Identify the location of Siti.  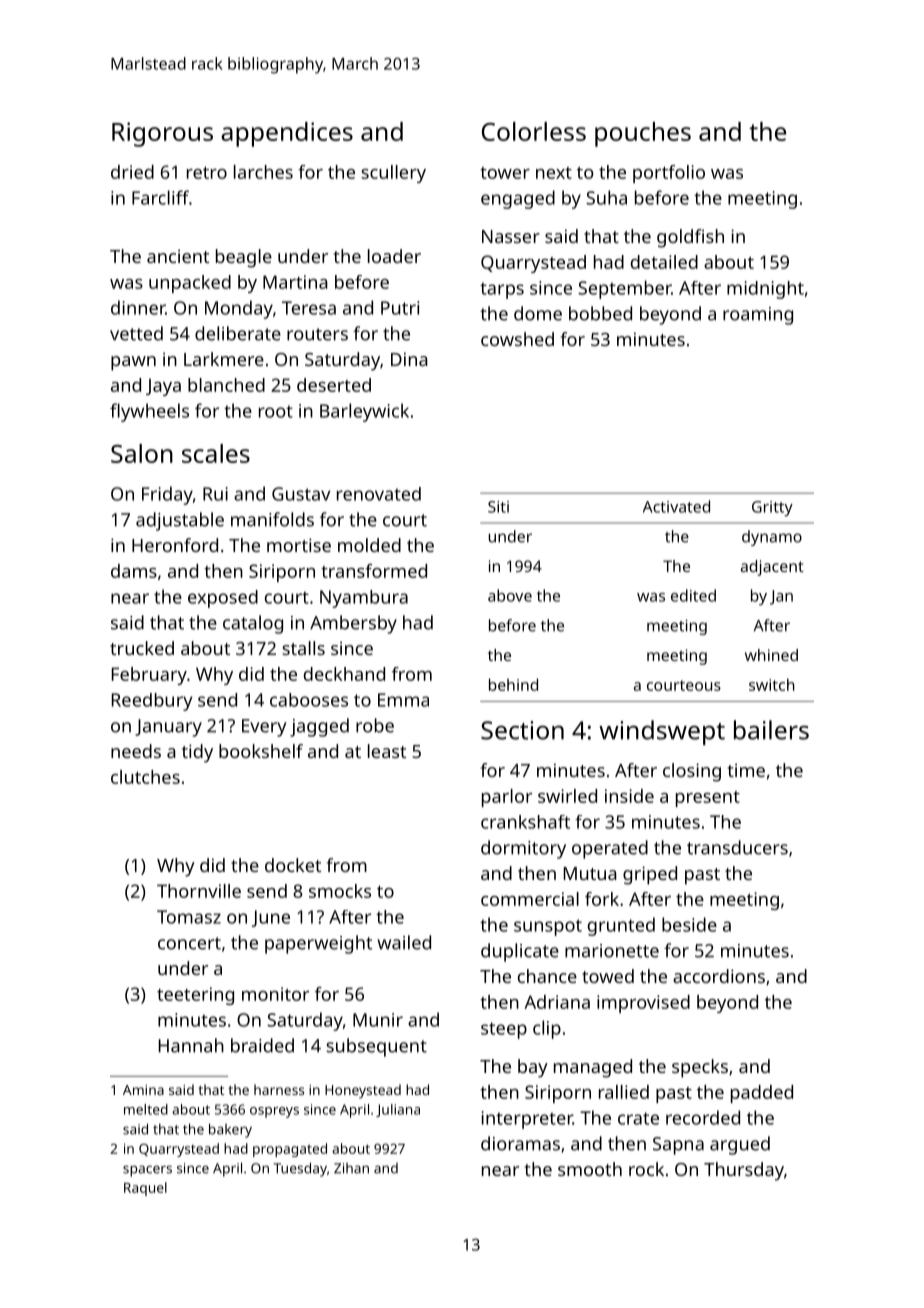
(498, 507).
